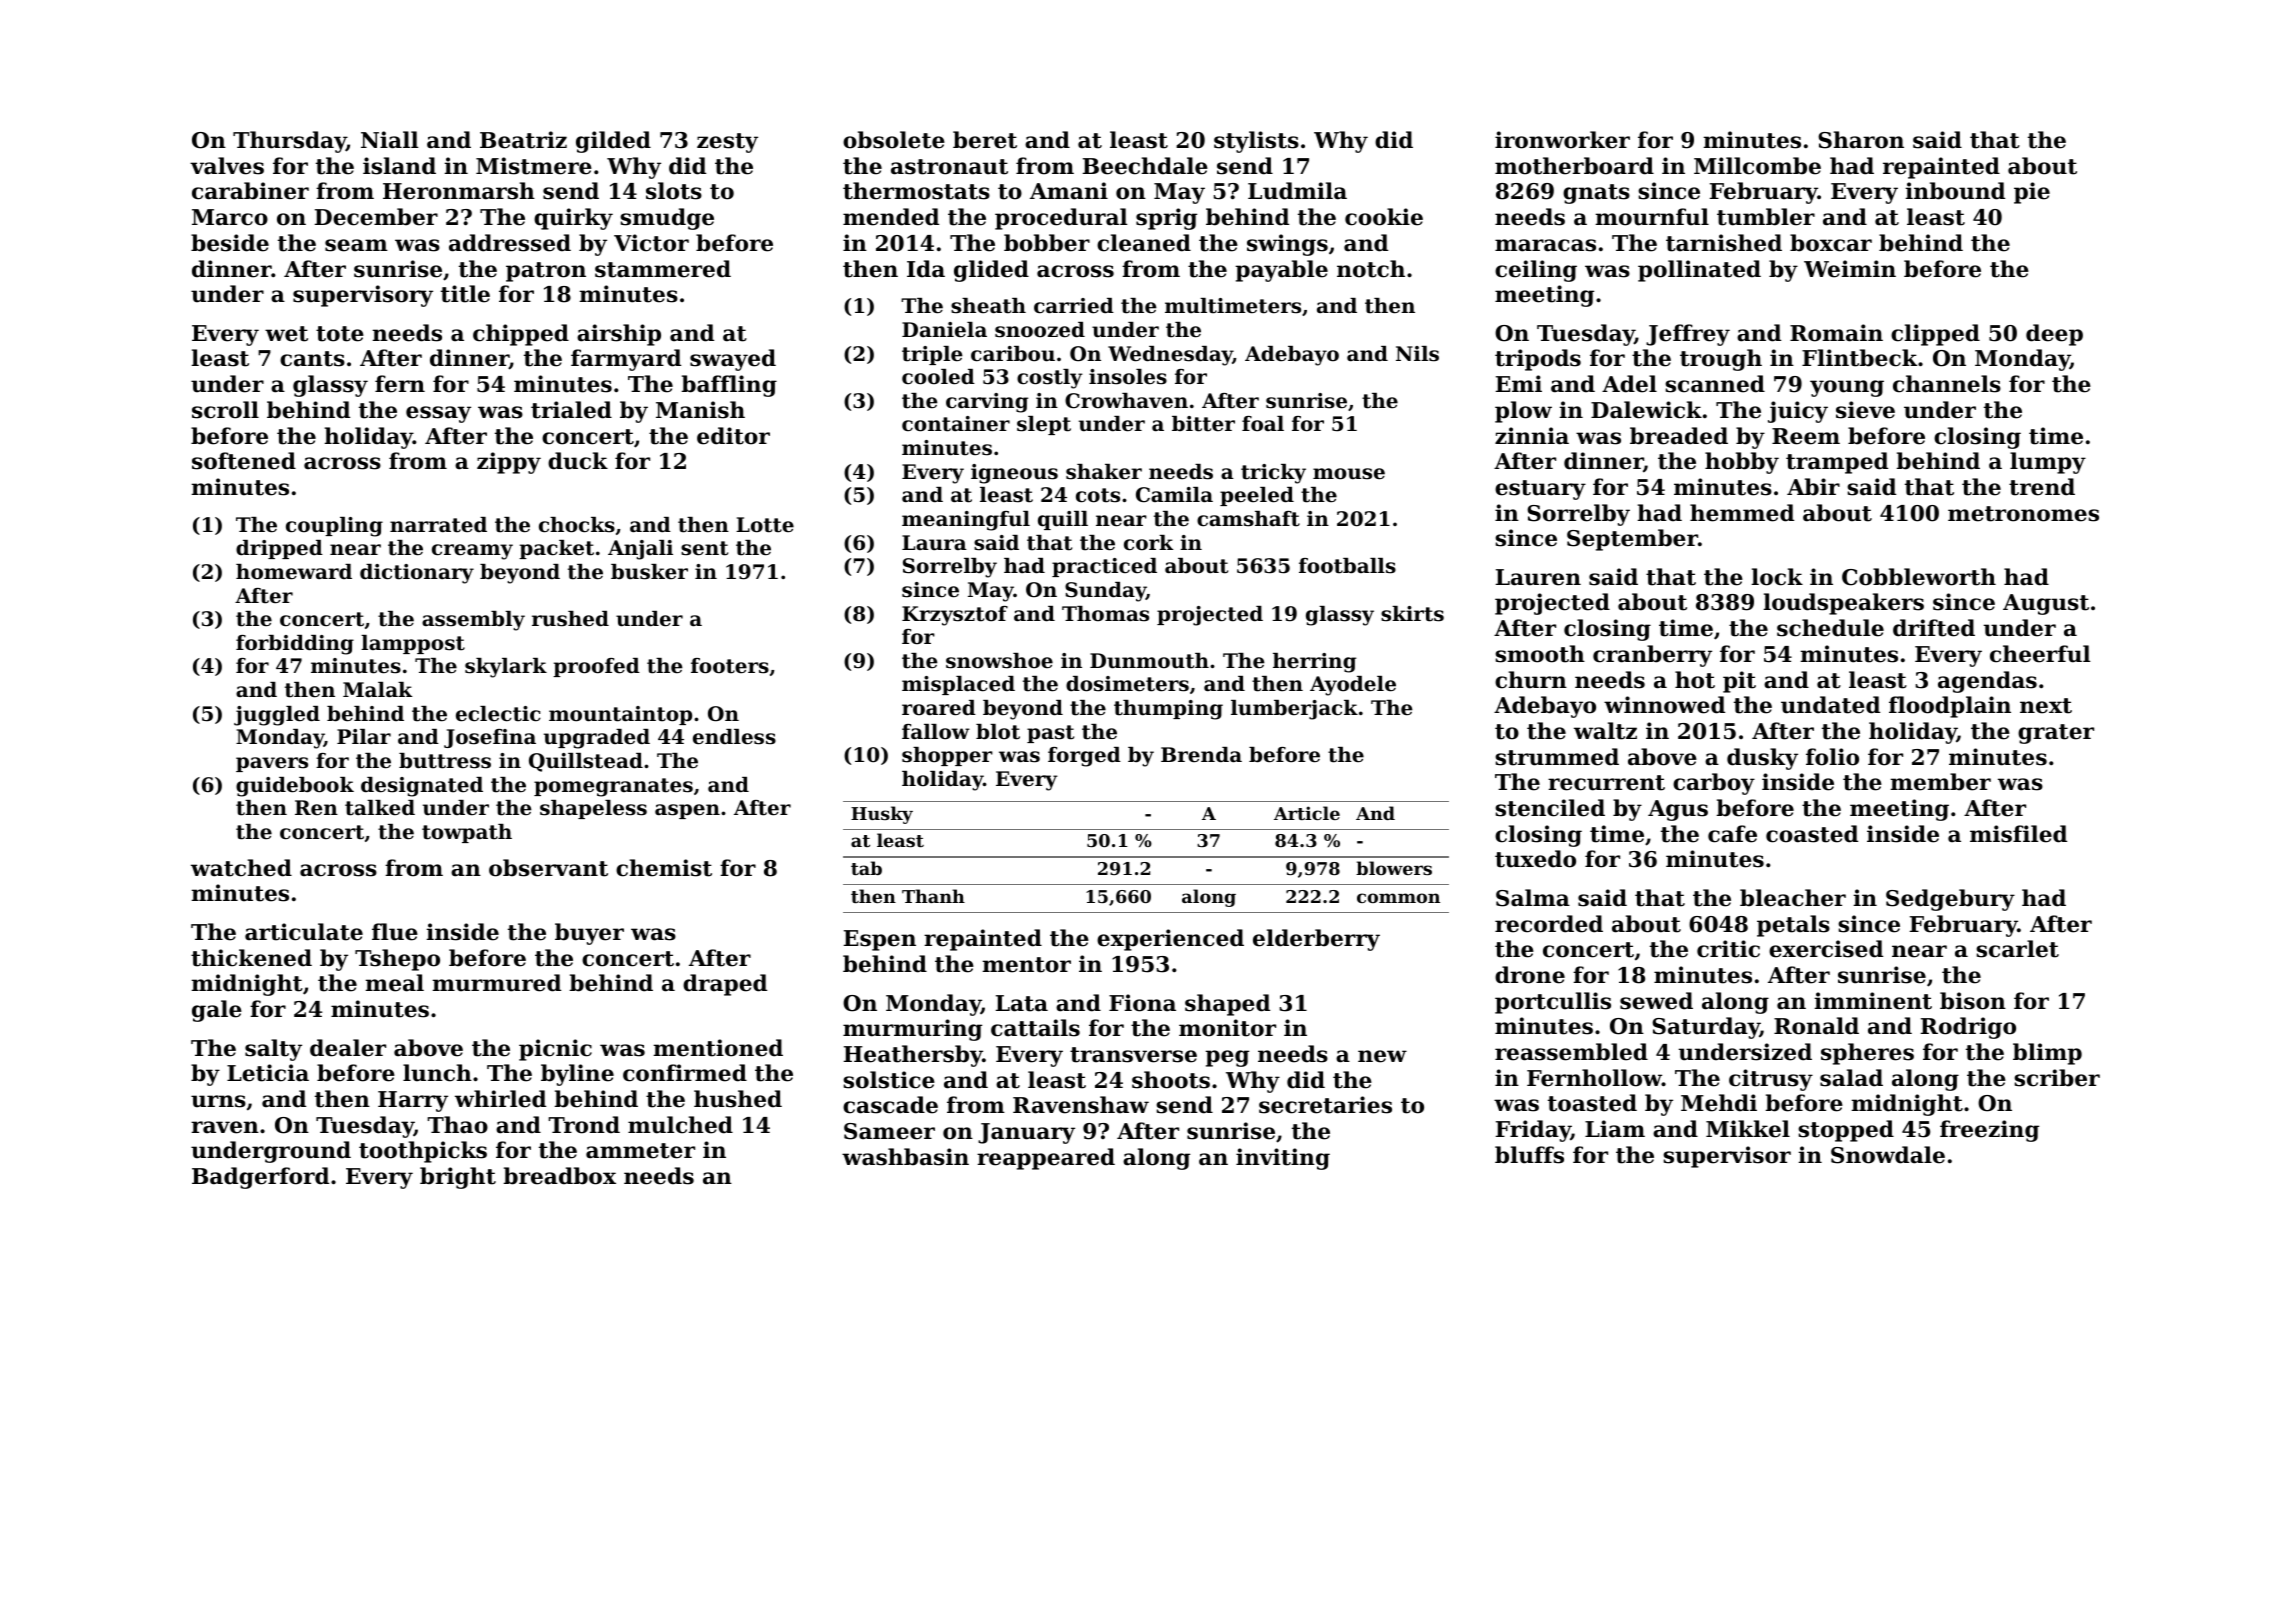 The width and height of the screenshot is (2292, 1620). I want to click on metronomes, so click(2023, 514).
